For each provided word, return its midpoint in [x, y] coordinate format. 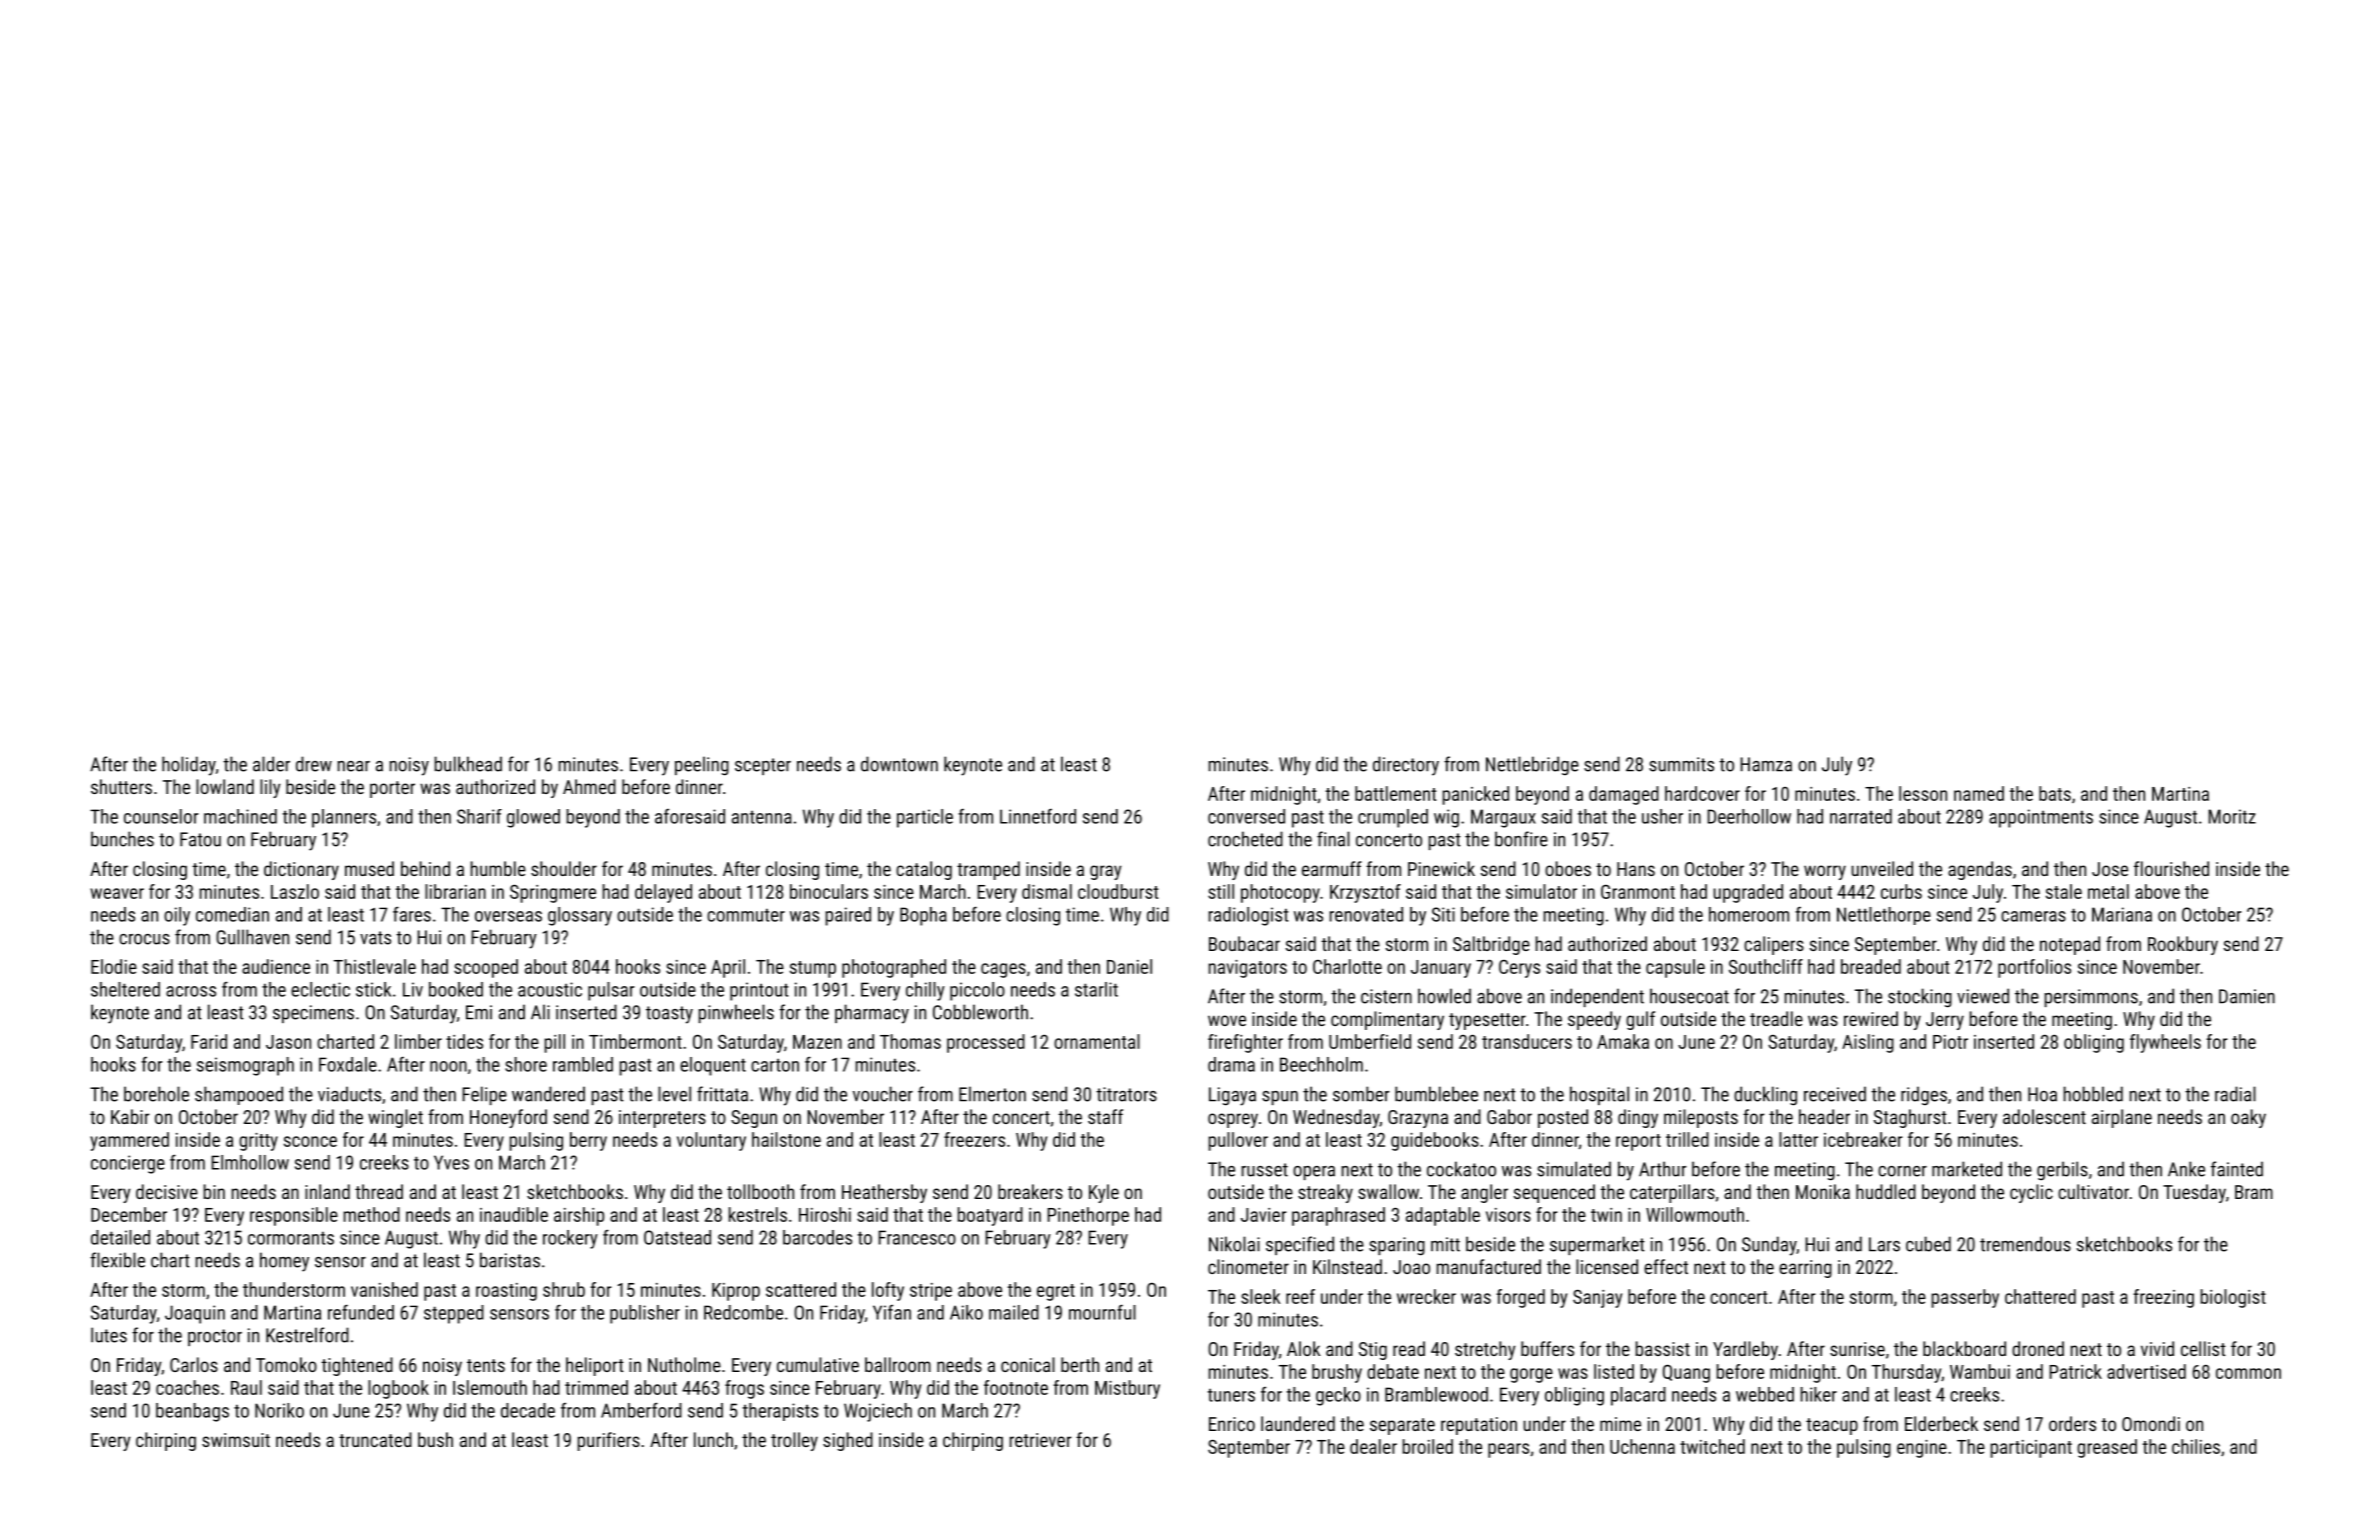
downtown [899, 764]
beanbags [192, 1412]
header [1824, 1116]
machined [240, 816]
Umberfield [1370, 1041]
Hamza [1766, 764]
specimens [313, 1014]
